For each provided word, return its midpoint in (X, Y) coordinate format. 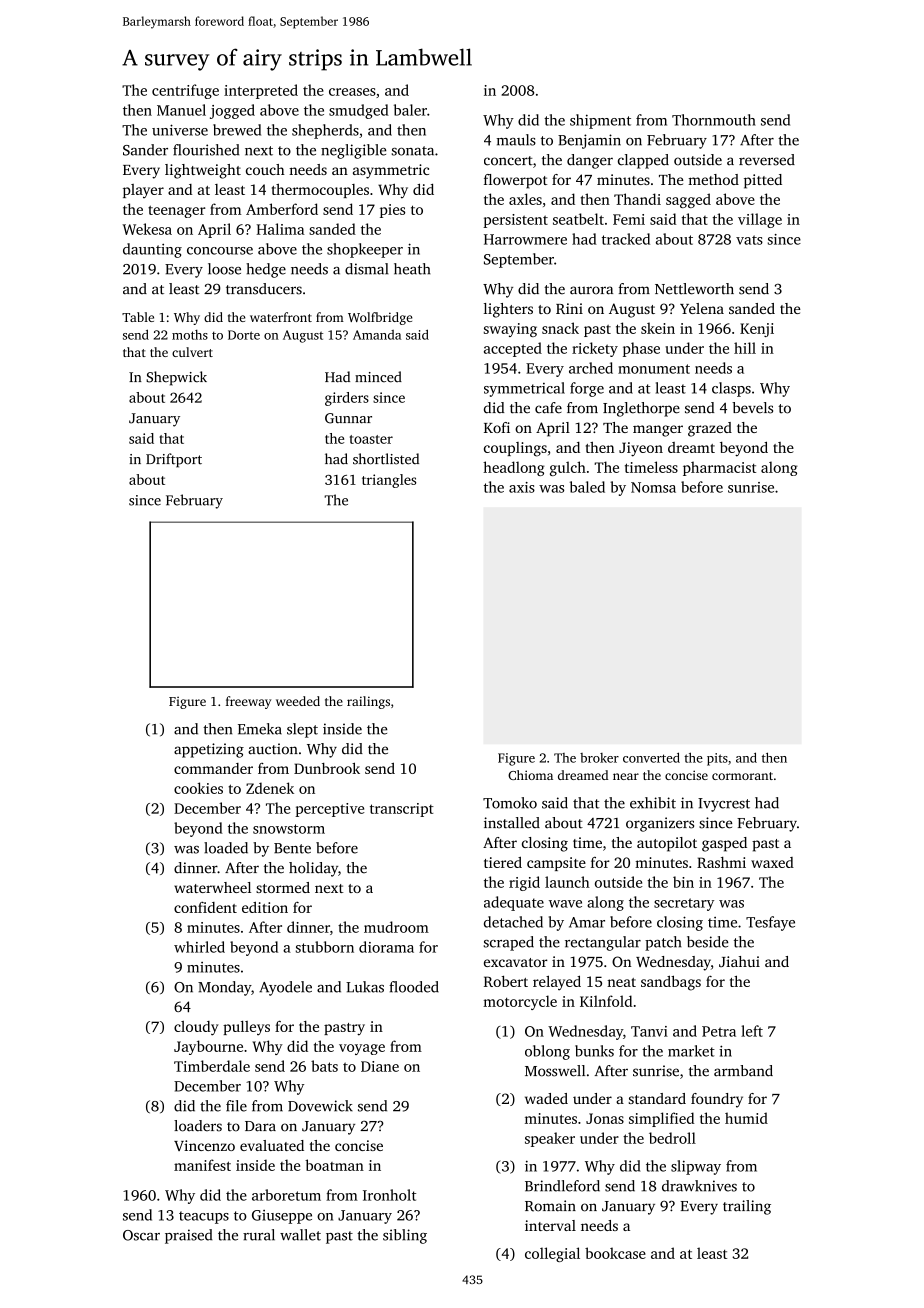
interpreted (261, 91)
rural (259, 1235)
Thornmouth (714, 120)
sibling (405, 1236)
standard (657, 1098)
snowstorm (289, 829)
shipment (600, 121)
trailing (747, 1207)
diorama (386, 947)
